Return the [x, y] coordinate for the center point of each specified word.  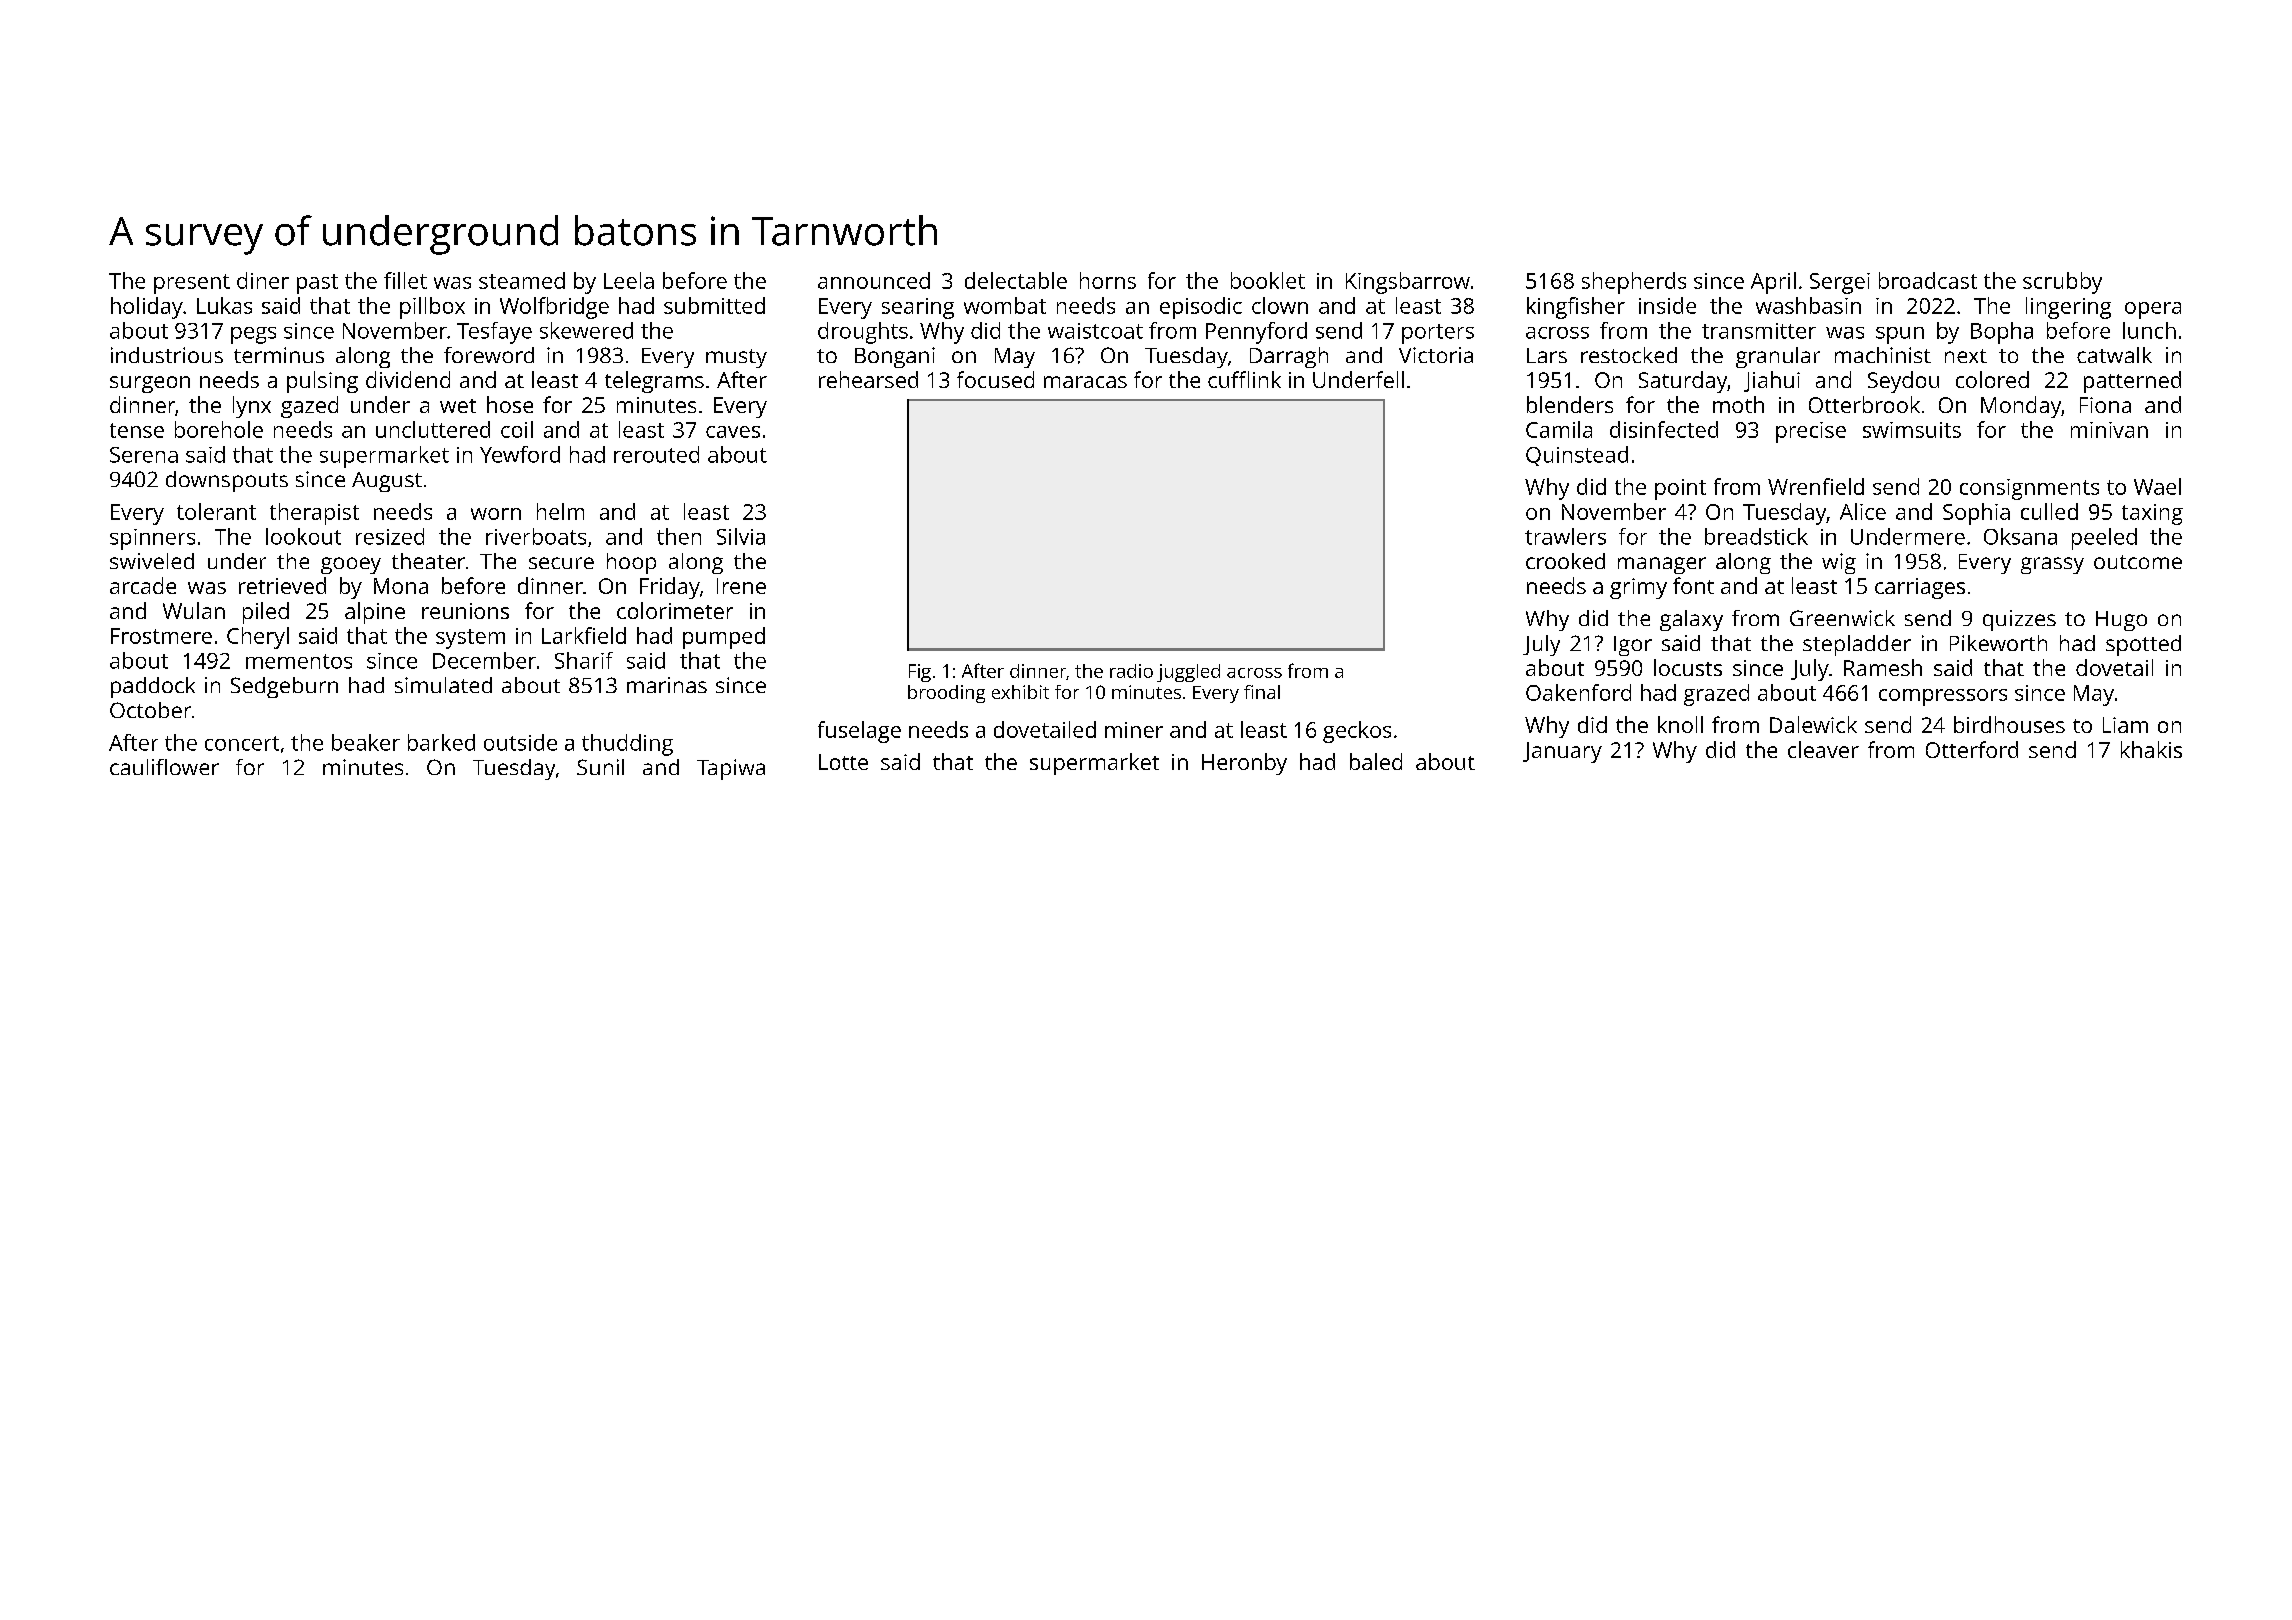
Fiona [2105, 405]
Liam [2125, 725]
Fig [920, 673]
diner [263, 280]
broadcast [1928, 280]
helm [560, 511]
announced [874, 280]
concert [242, 743]
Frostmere [161, 636]
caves [733, 432]
